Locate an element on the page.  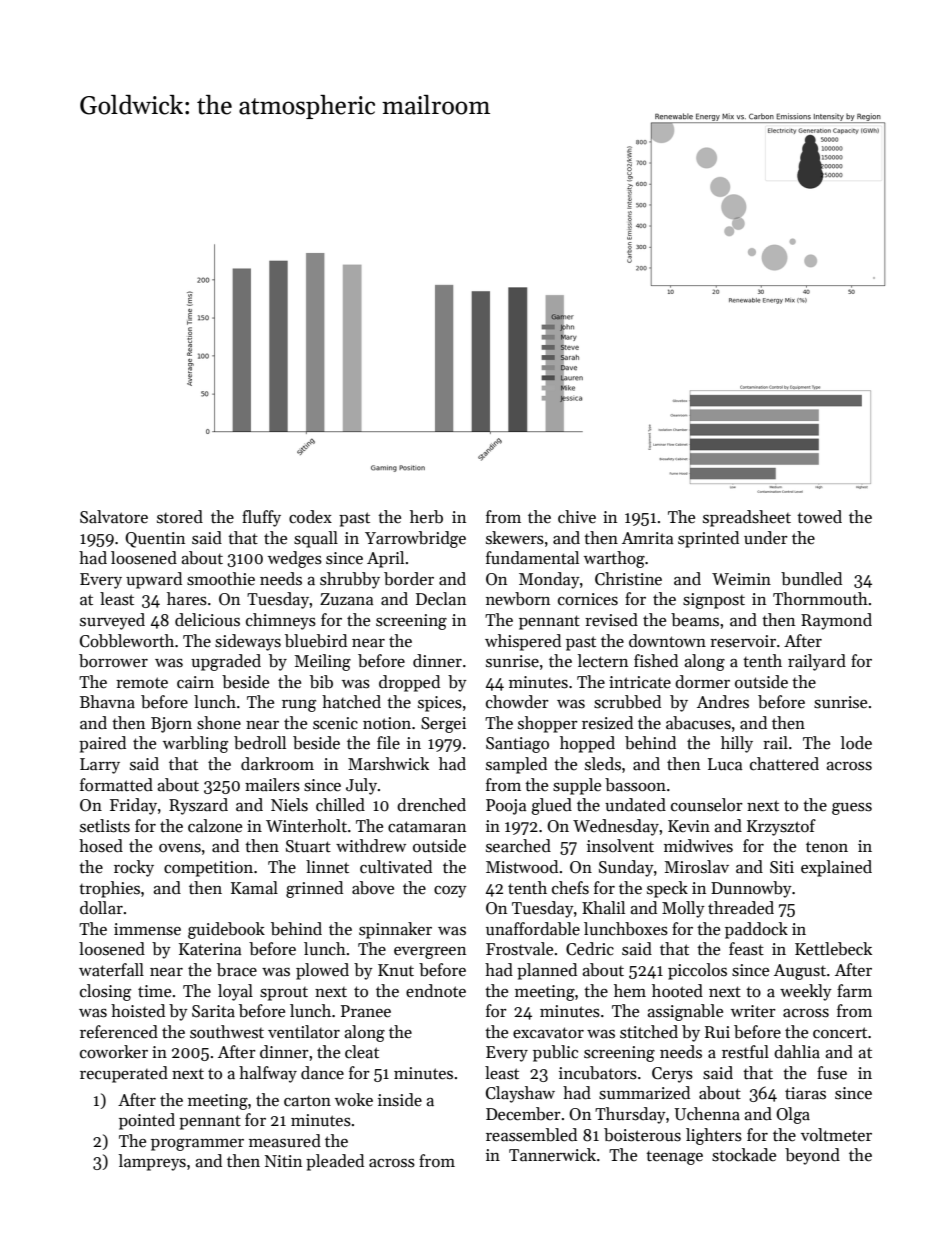
smoothie is located at coordinates (221, 579).
